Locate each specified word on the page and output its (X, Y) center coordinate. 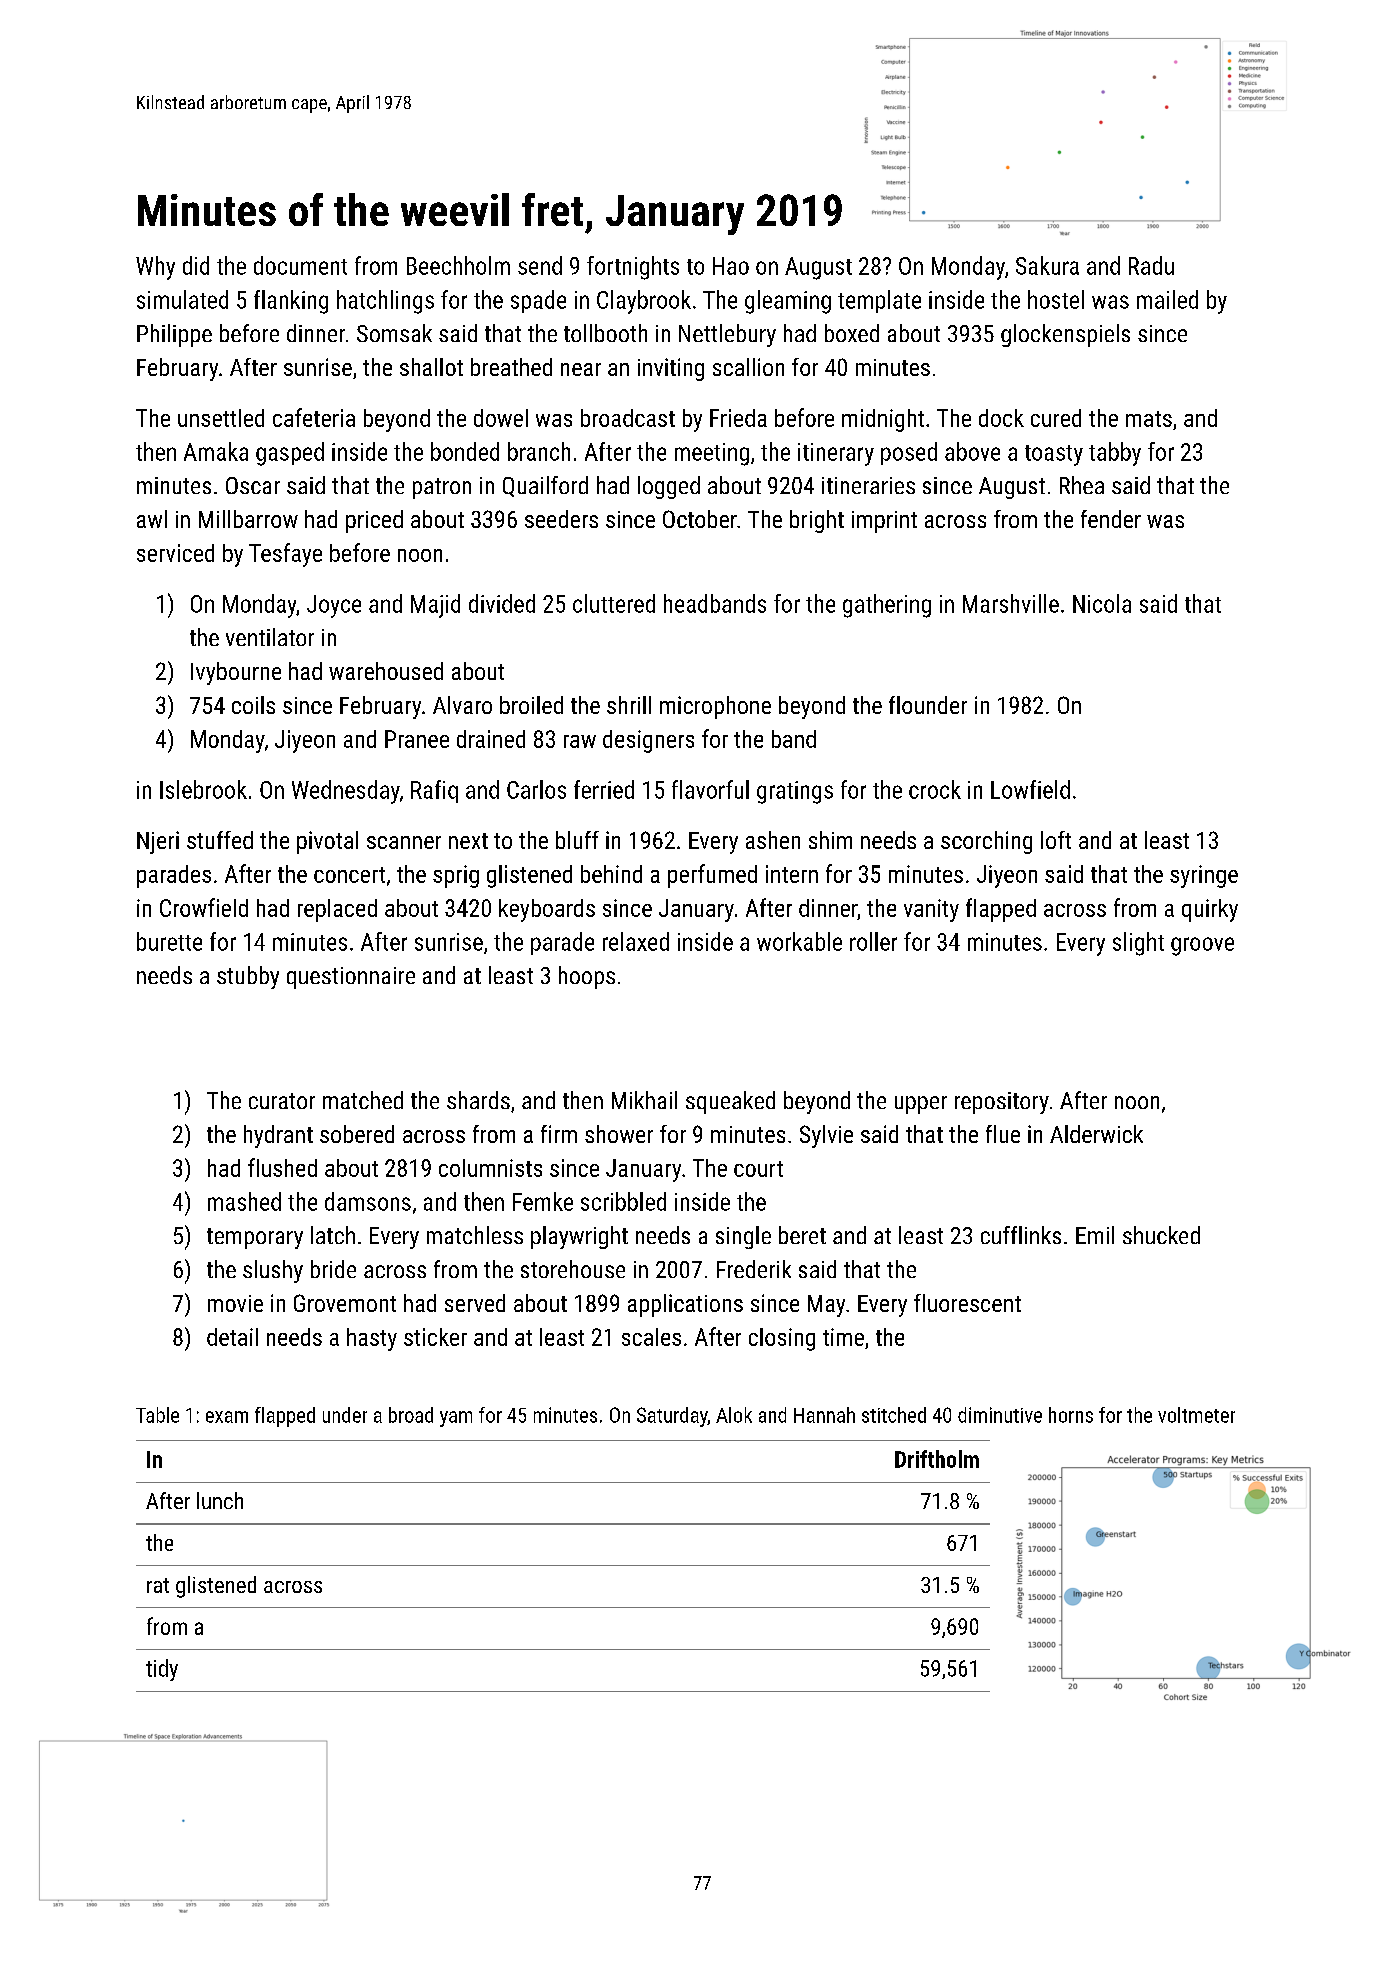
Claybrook (644, 302)
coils (253, 705)
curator (282, 1101)
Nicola (1102, 603)
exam (227, 1417)
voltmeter (1196, 1415)
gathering (887, 606)
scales (651, 1337)
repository (1002, 1103)
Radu (1151, 265)
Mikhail (644, 1100)
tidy (162, 1670)
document (300, 265)
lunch (220, 1500)
